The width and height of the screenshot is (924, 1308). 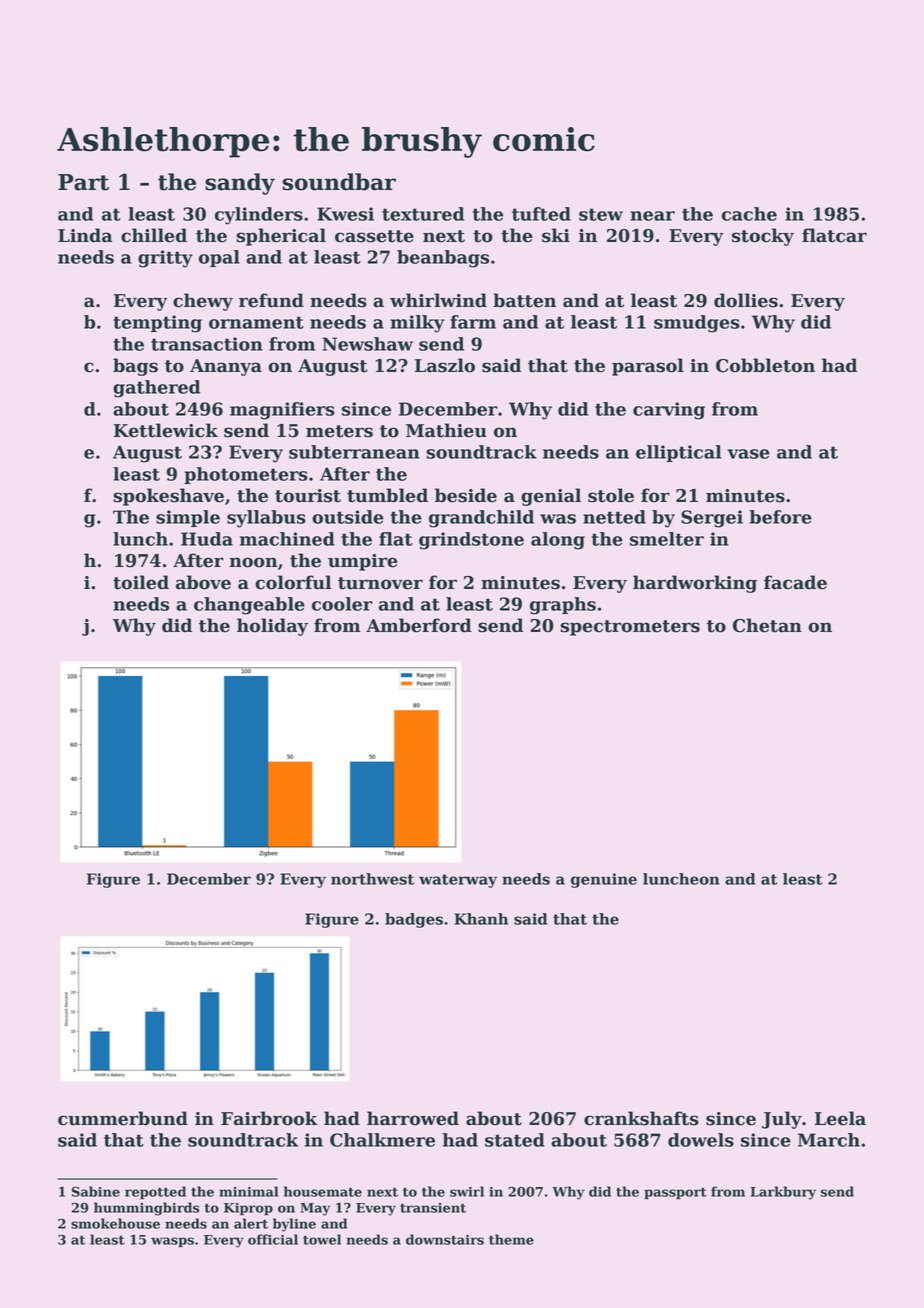 What do you see at coordinates (387, 495) in the screenshot?
I see `tumbled` at bounding box center [387, 495].
